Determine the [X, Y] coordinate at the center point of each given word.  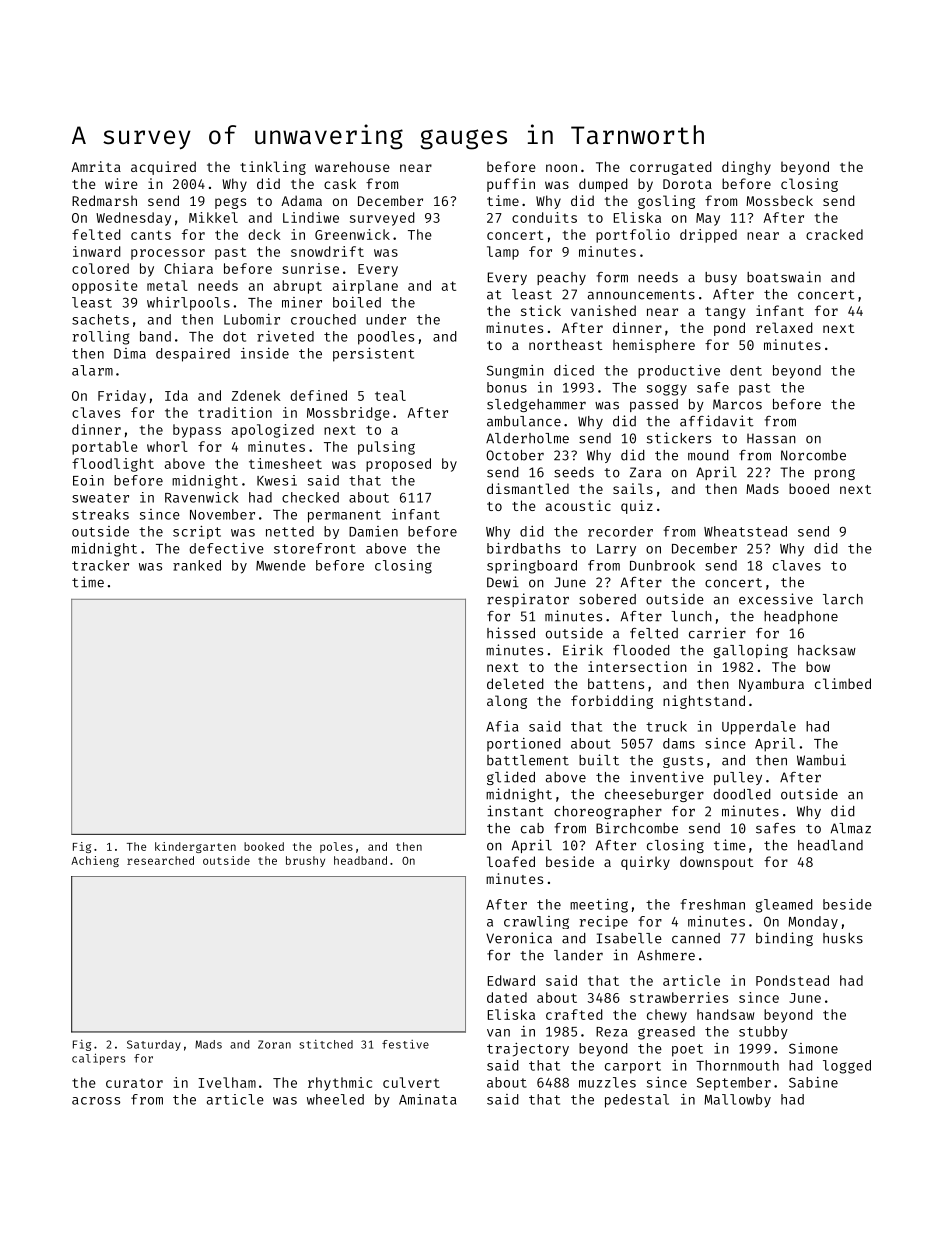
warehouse [352, 166]
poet [687, 1050]
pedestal [637, 1101]
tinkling [273, 168]
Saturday [154, 1045]
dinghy [746, 168]
